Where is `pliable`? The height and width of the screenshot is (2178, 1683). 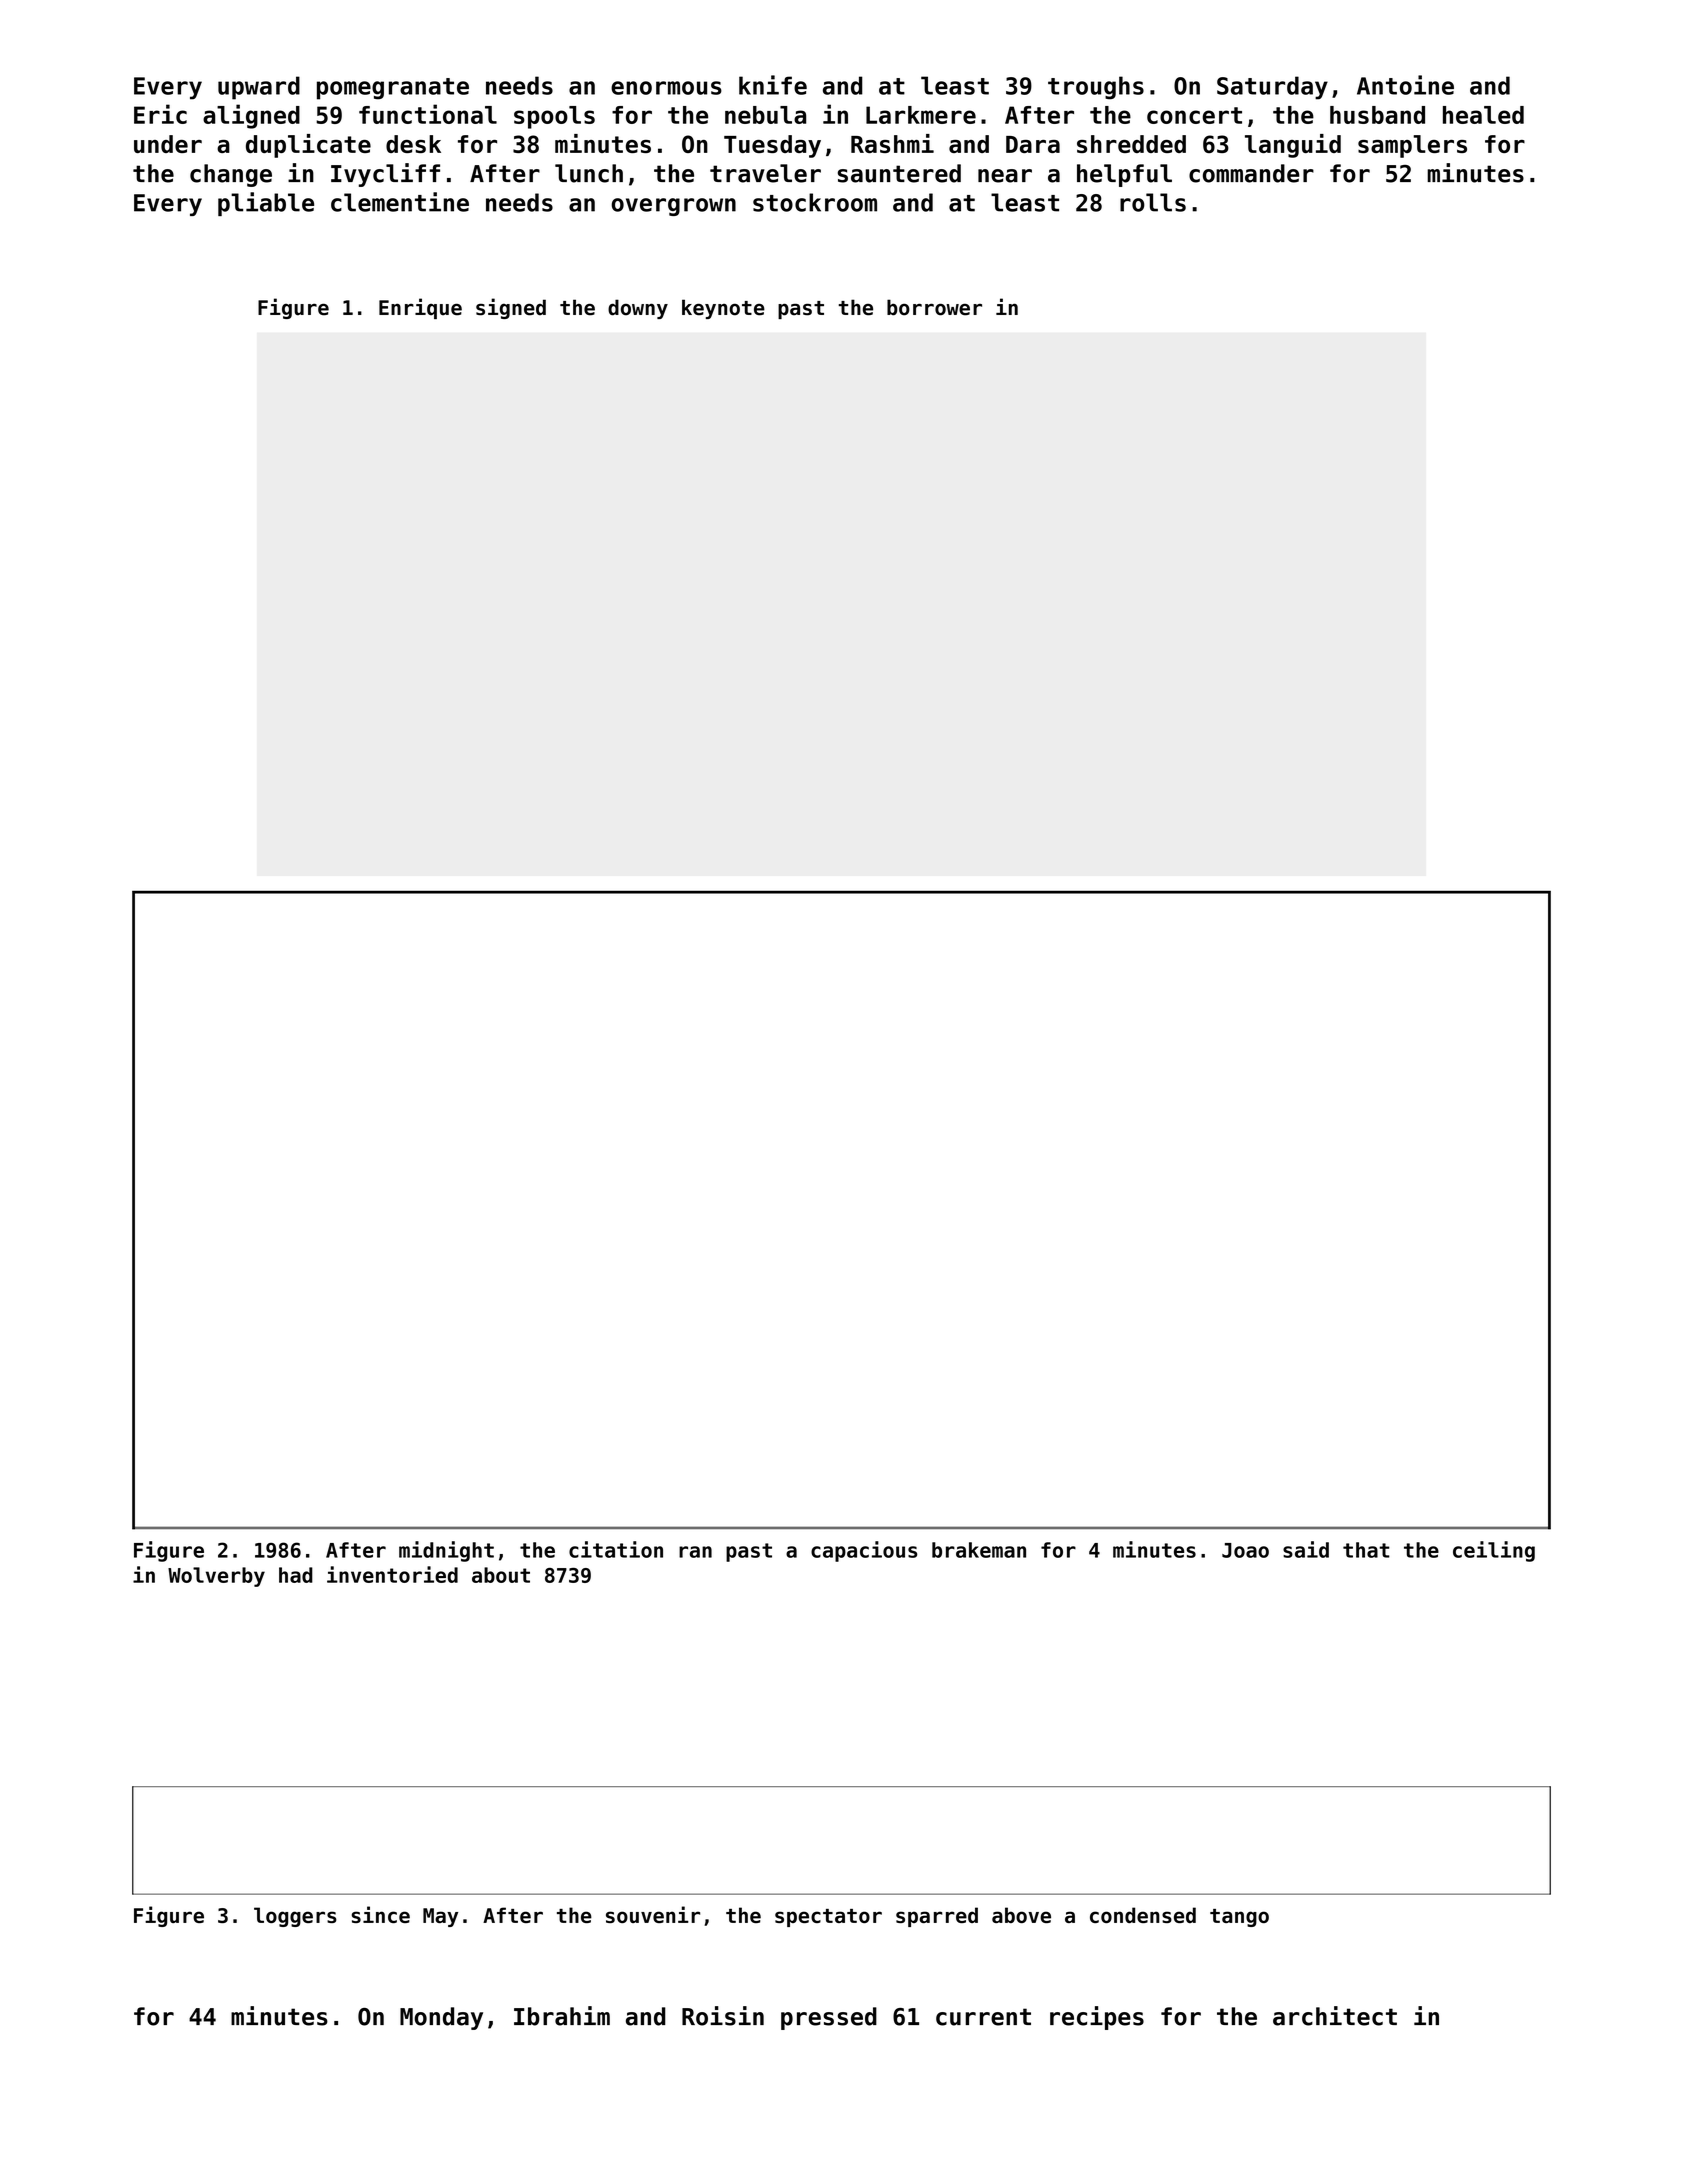 pliable is located at coordinates (266, 204).
